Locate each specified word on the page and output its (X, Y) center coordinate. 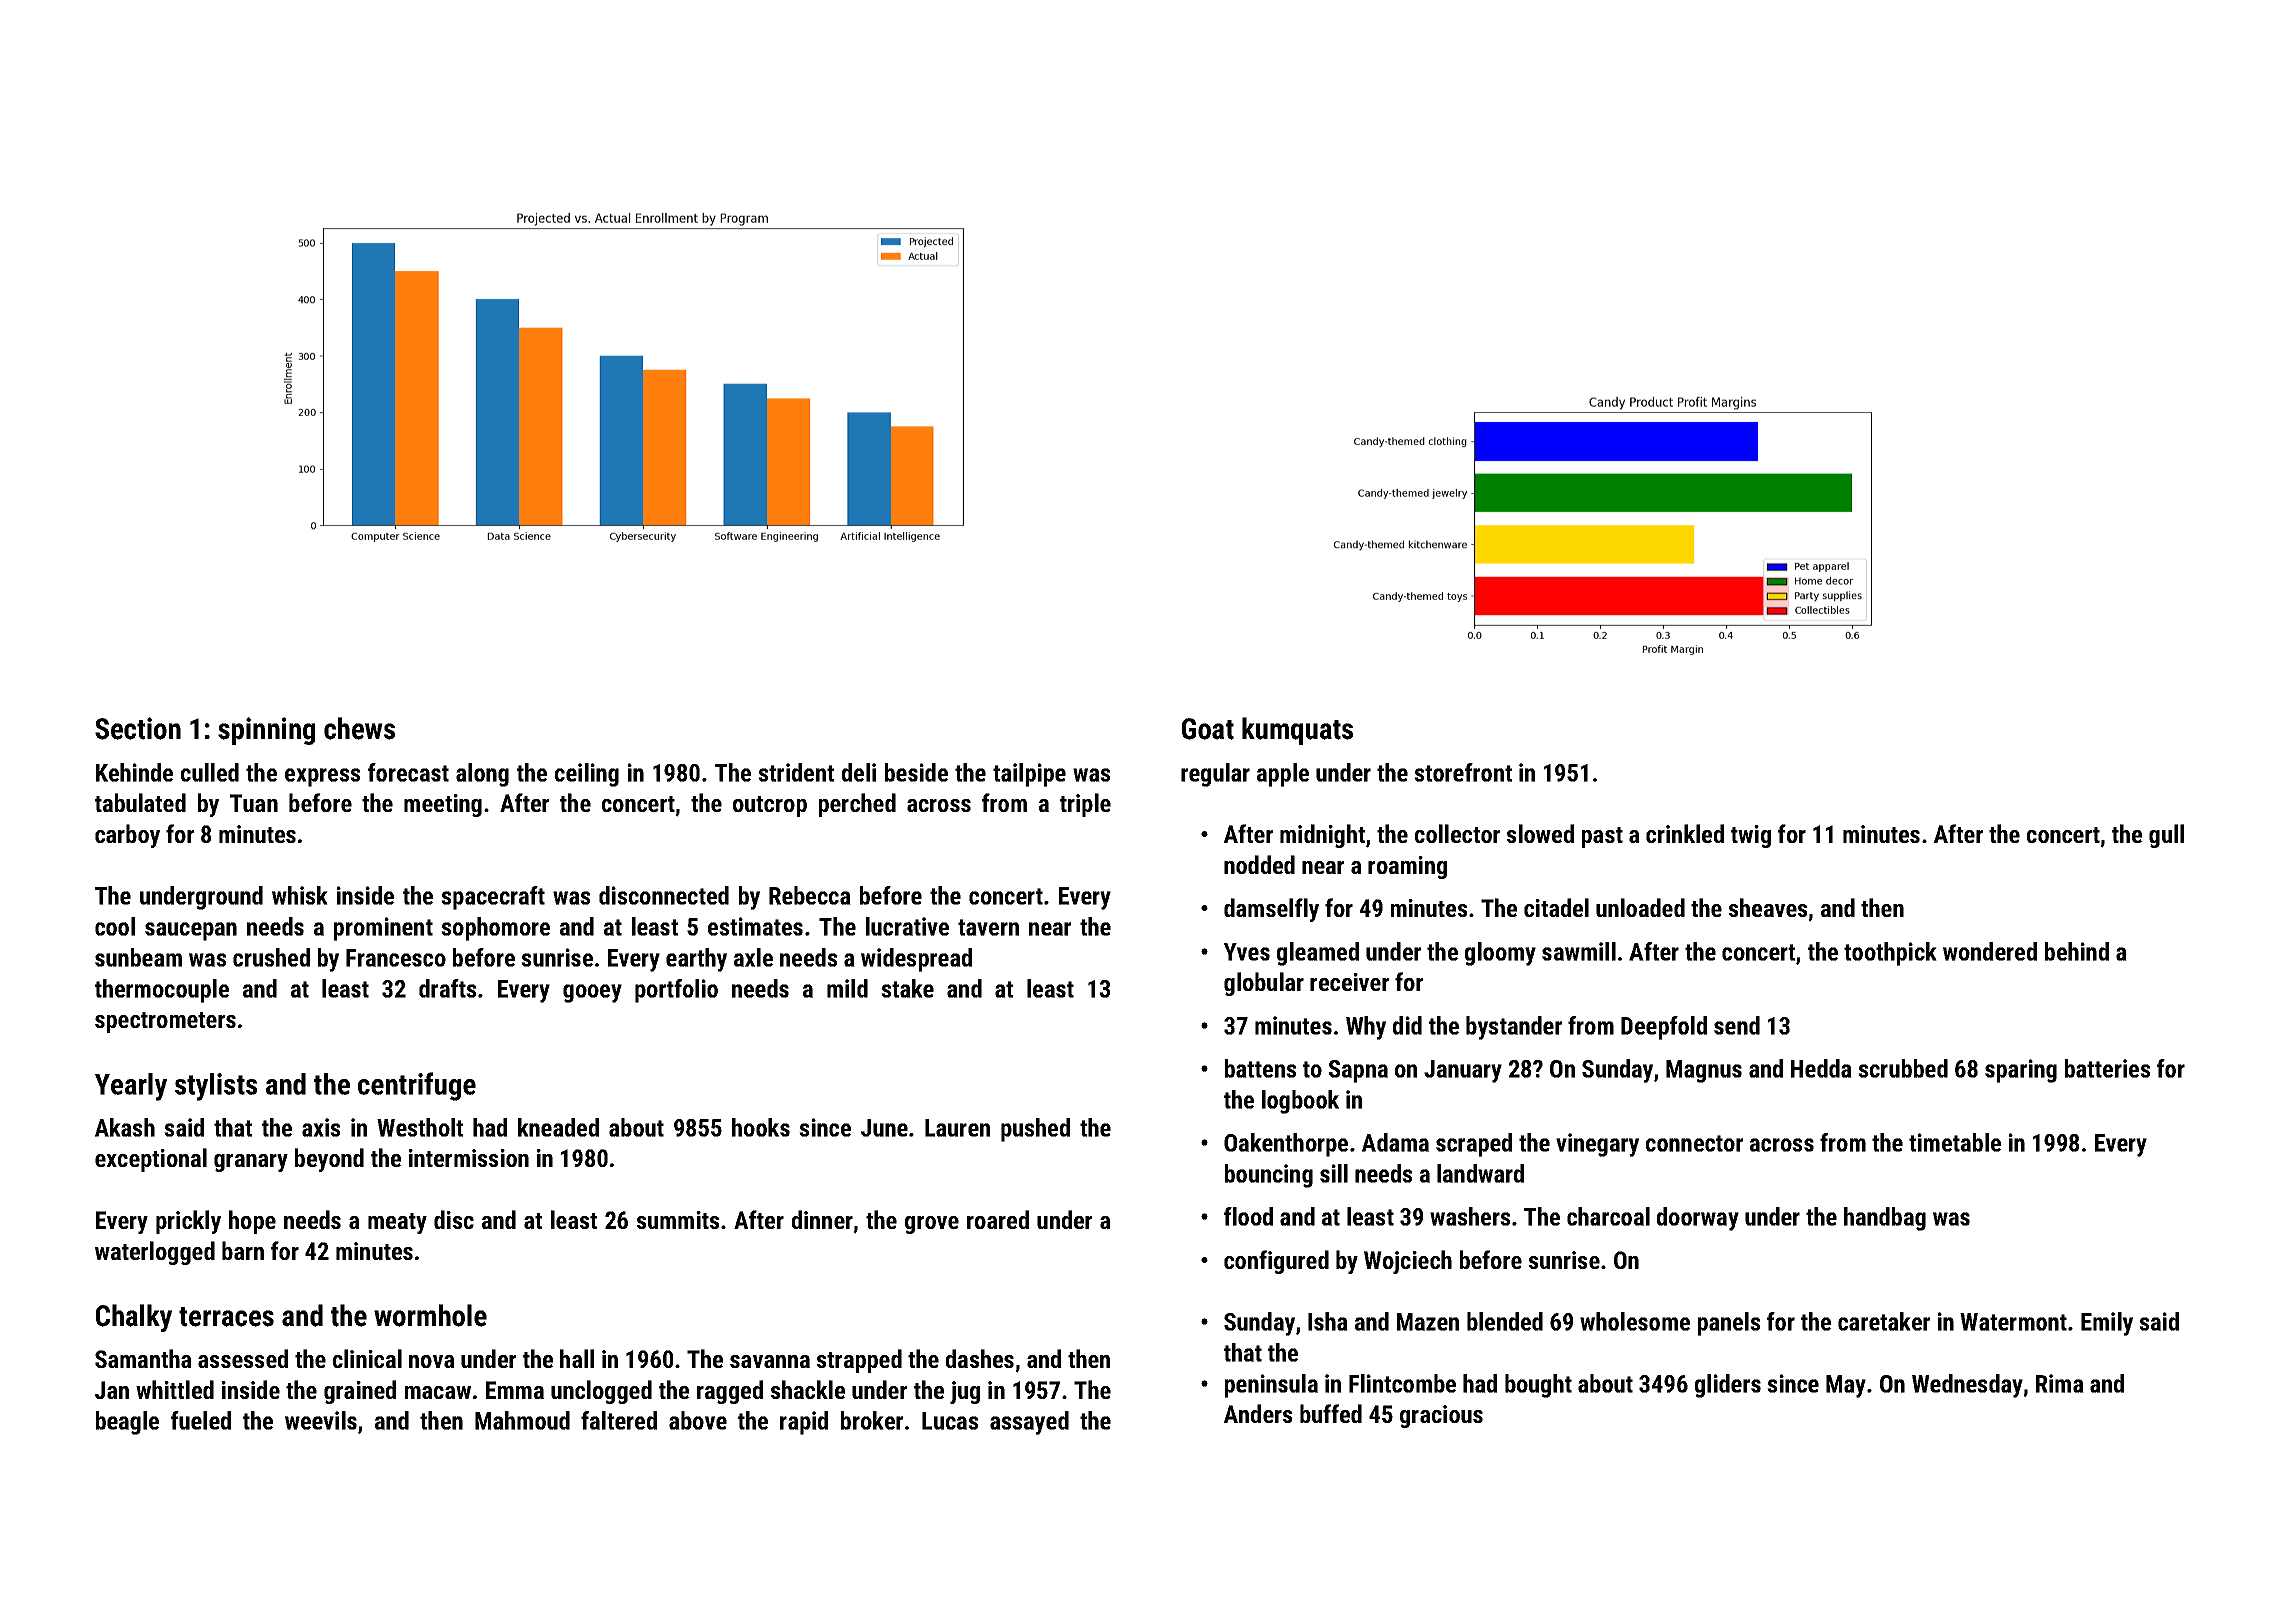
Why (1366, 1028)
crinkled (1685, 833)
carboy (127, 836)
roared (998, 1219)
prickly (188, 1222)
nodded (1259, 864)
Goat (1208, 729)
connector (1694, 1143)
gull (2166, 836)
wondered (1990, 951)
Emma (515, 1390)
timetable (1955, 1142)
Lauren (957, 1128)
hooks (761, 1127)
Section (138, 728)
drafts (447, 988)
